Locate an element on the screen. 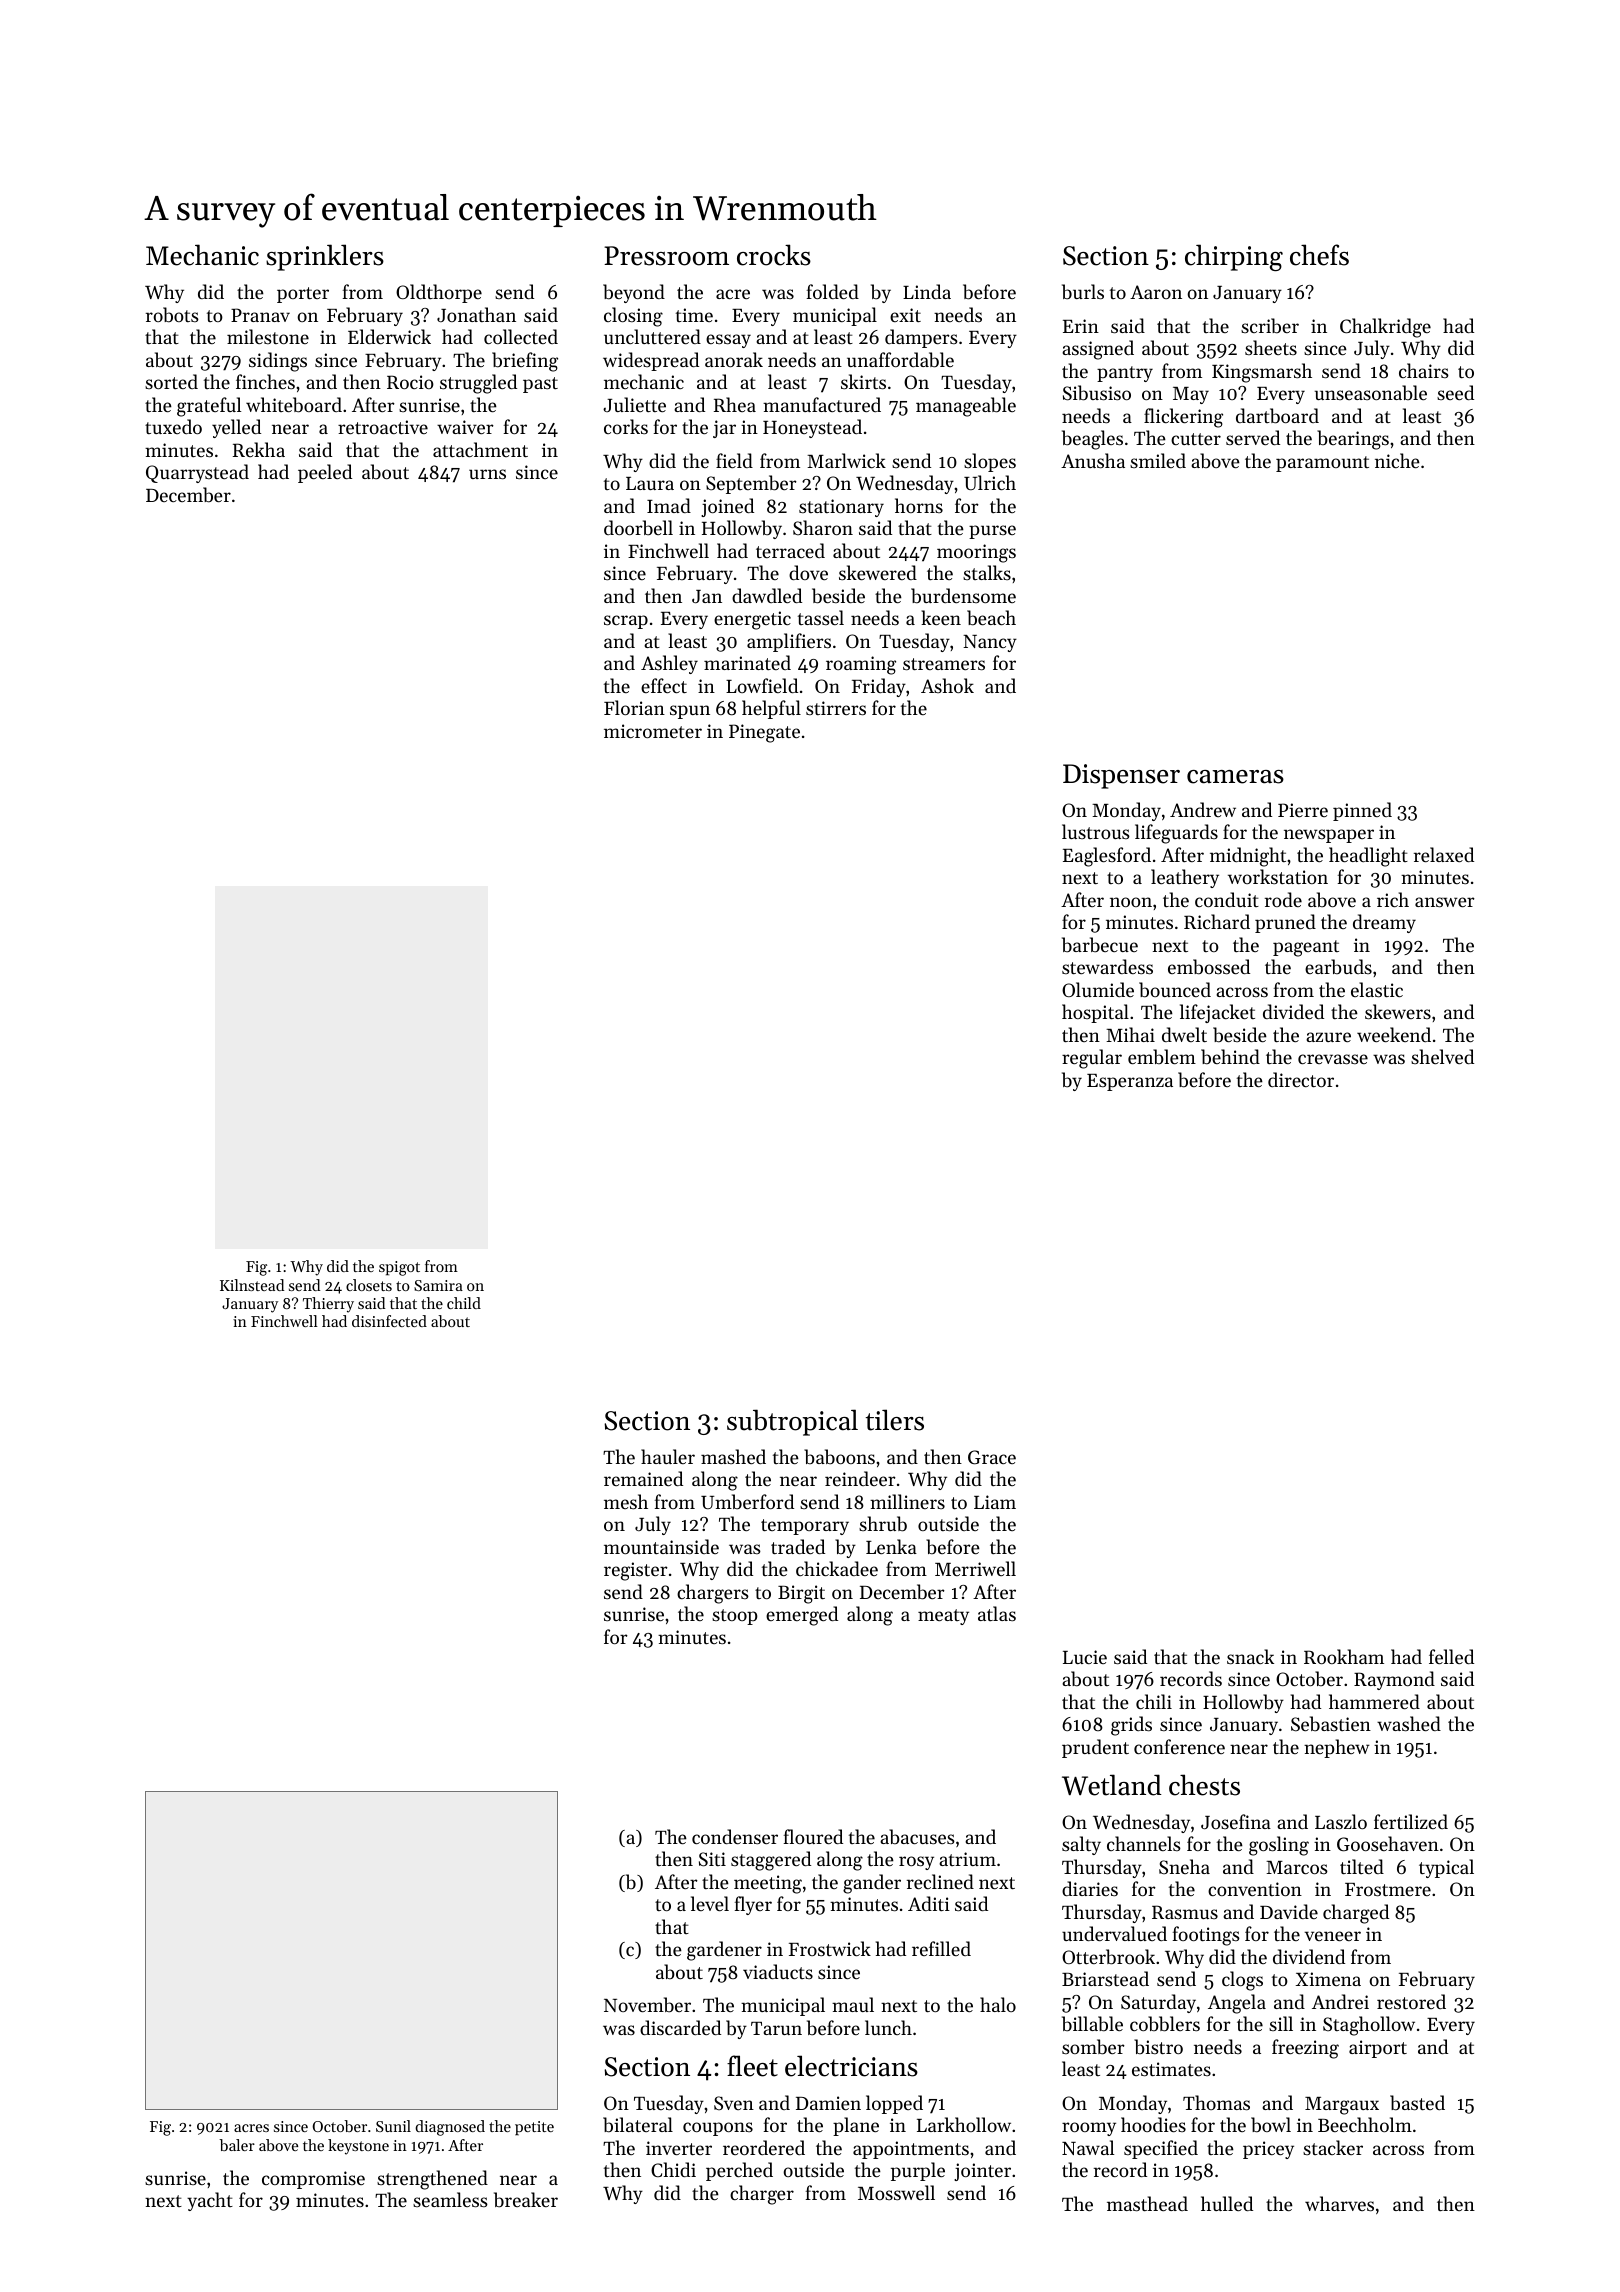  micrometer is located at coordinates (653, 731).
